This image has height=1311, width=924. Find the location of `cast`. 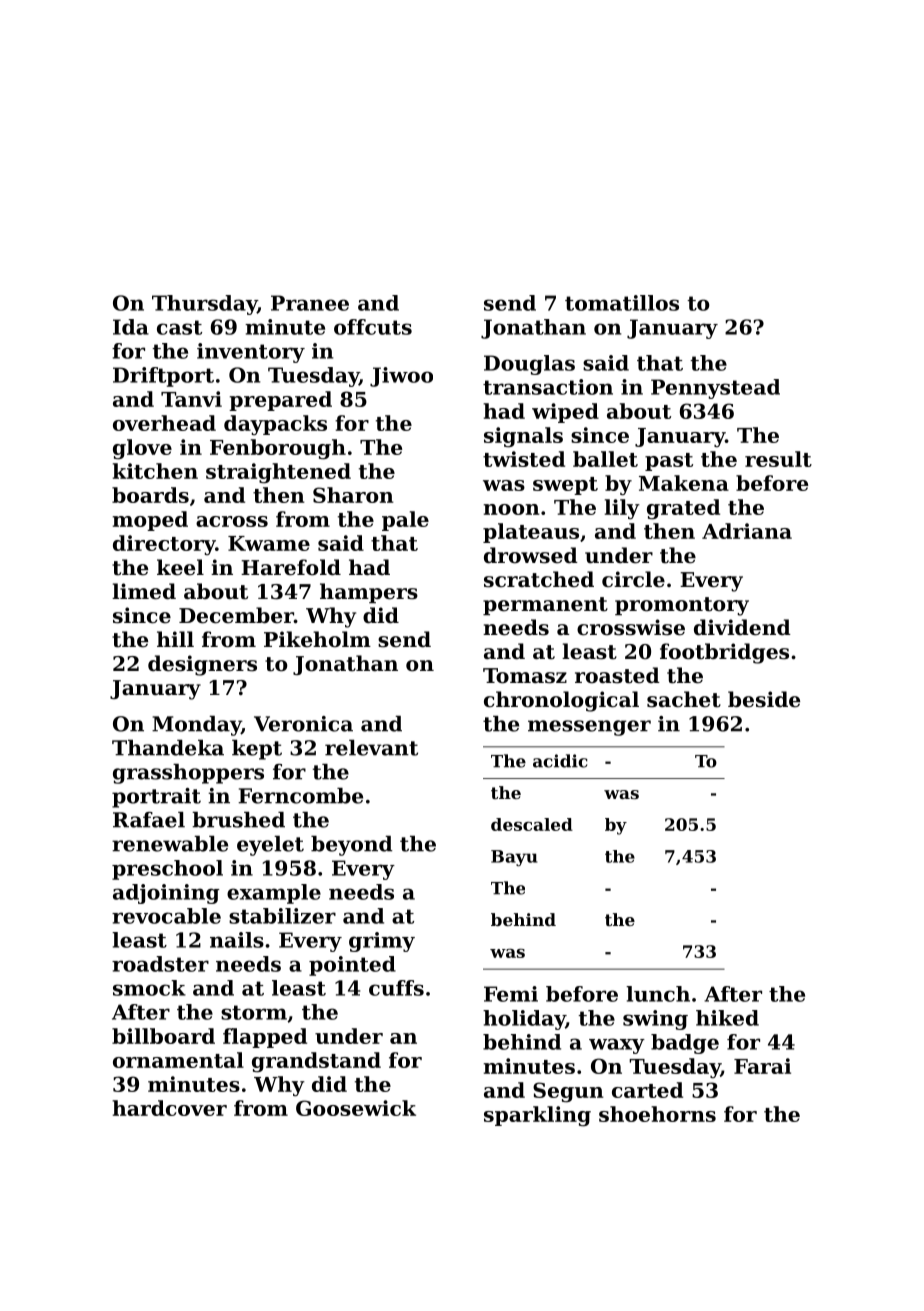

cast is located at coordinates (179, 327).
